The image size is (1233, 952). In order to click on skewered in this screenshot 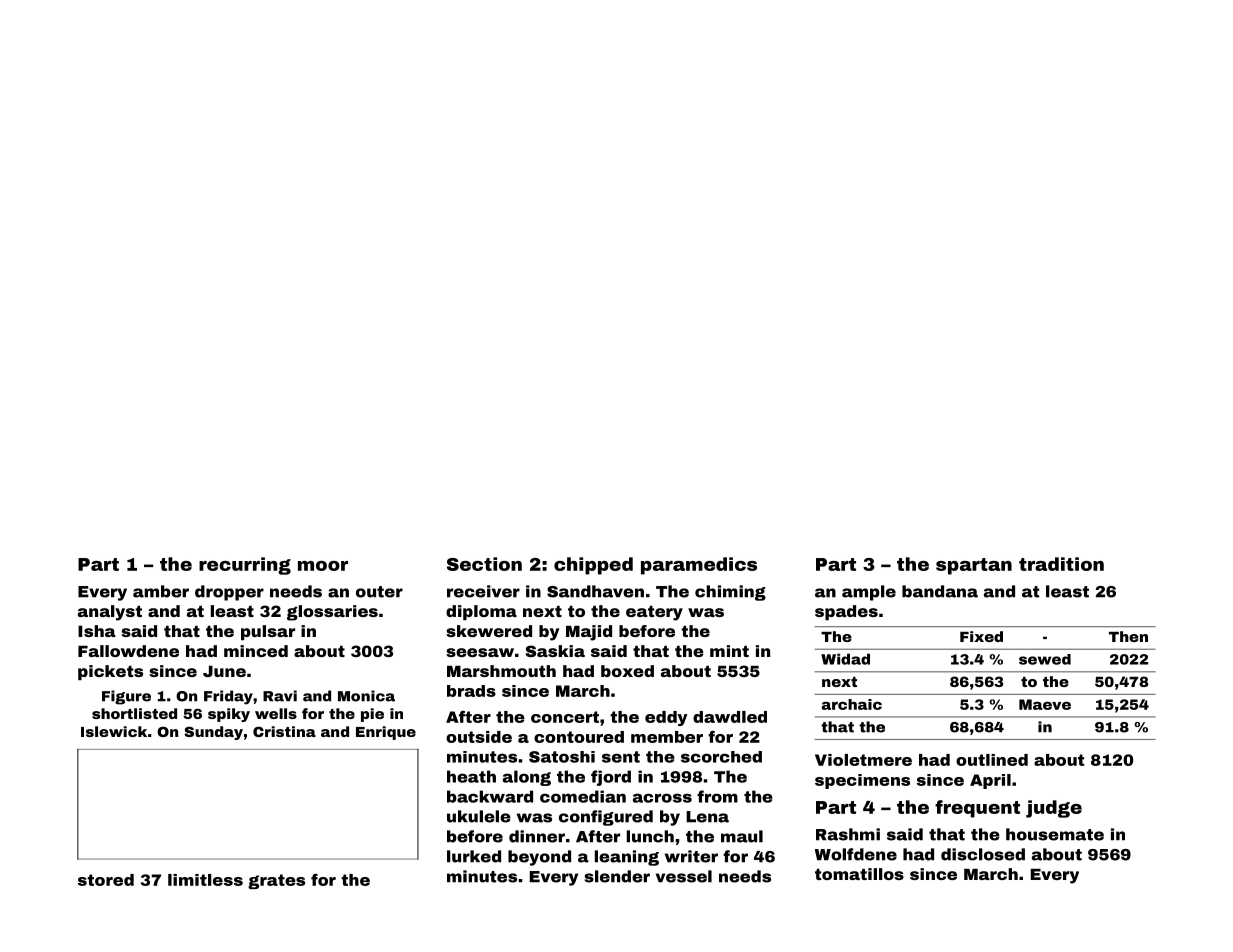, I will do `click(489, 631)`.
